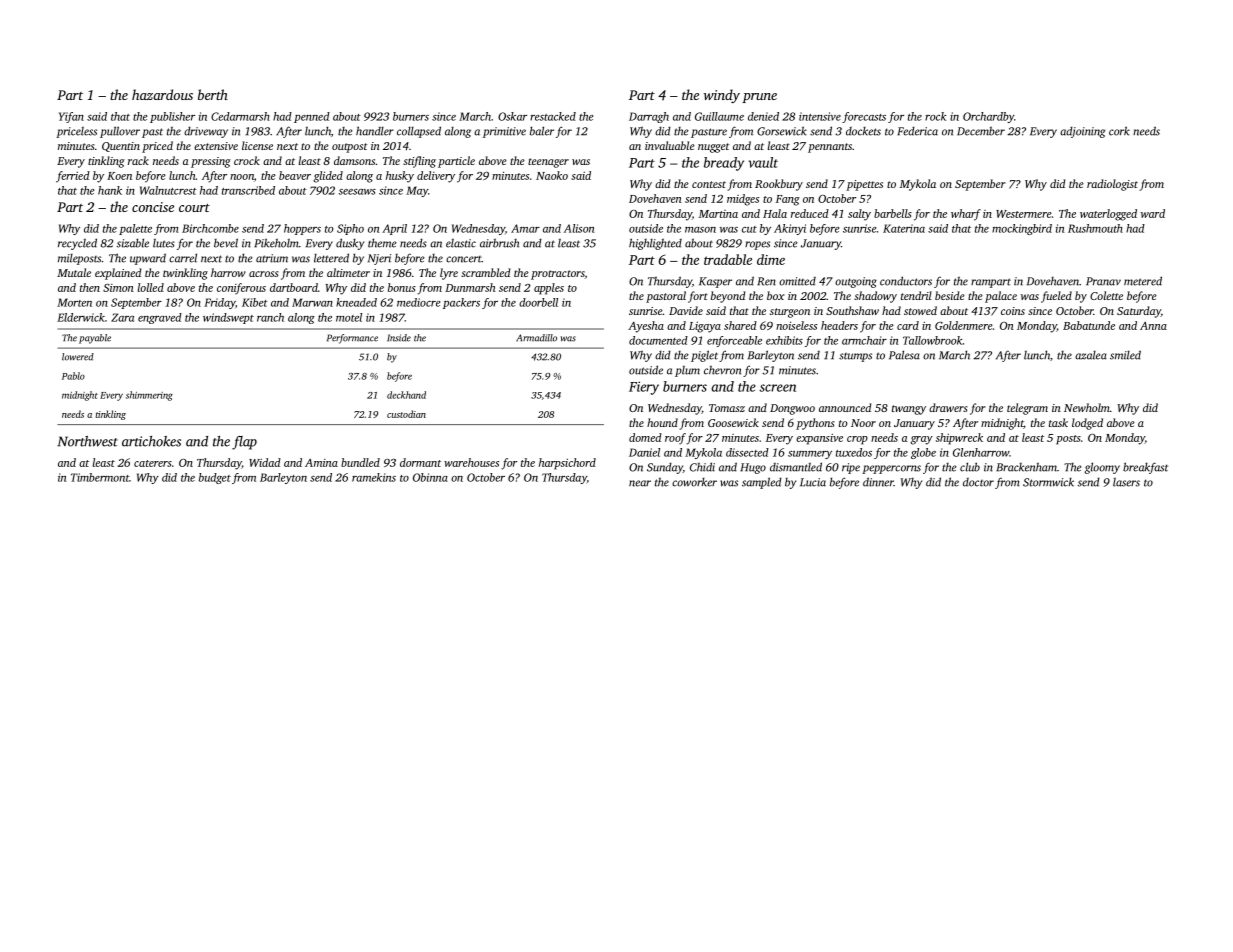 Image resolution: width=1233 pixels, height=952 pixels. I want to click on waterlogged, so click(1108, 215).
